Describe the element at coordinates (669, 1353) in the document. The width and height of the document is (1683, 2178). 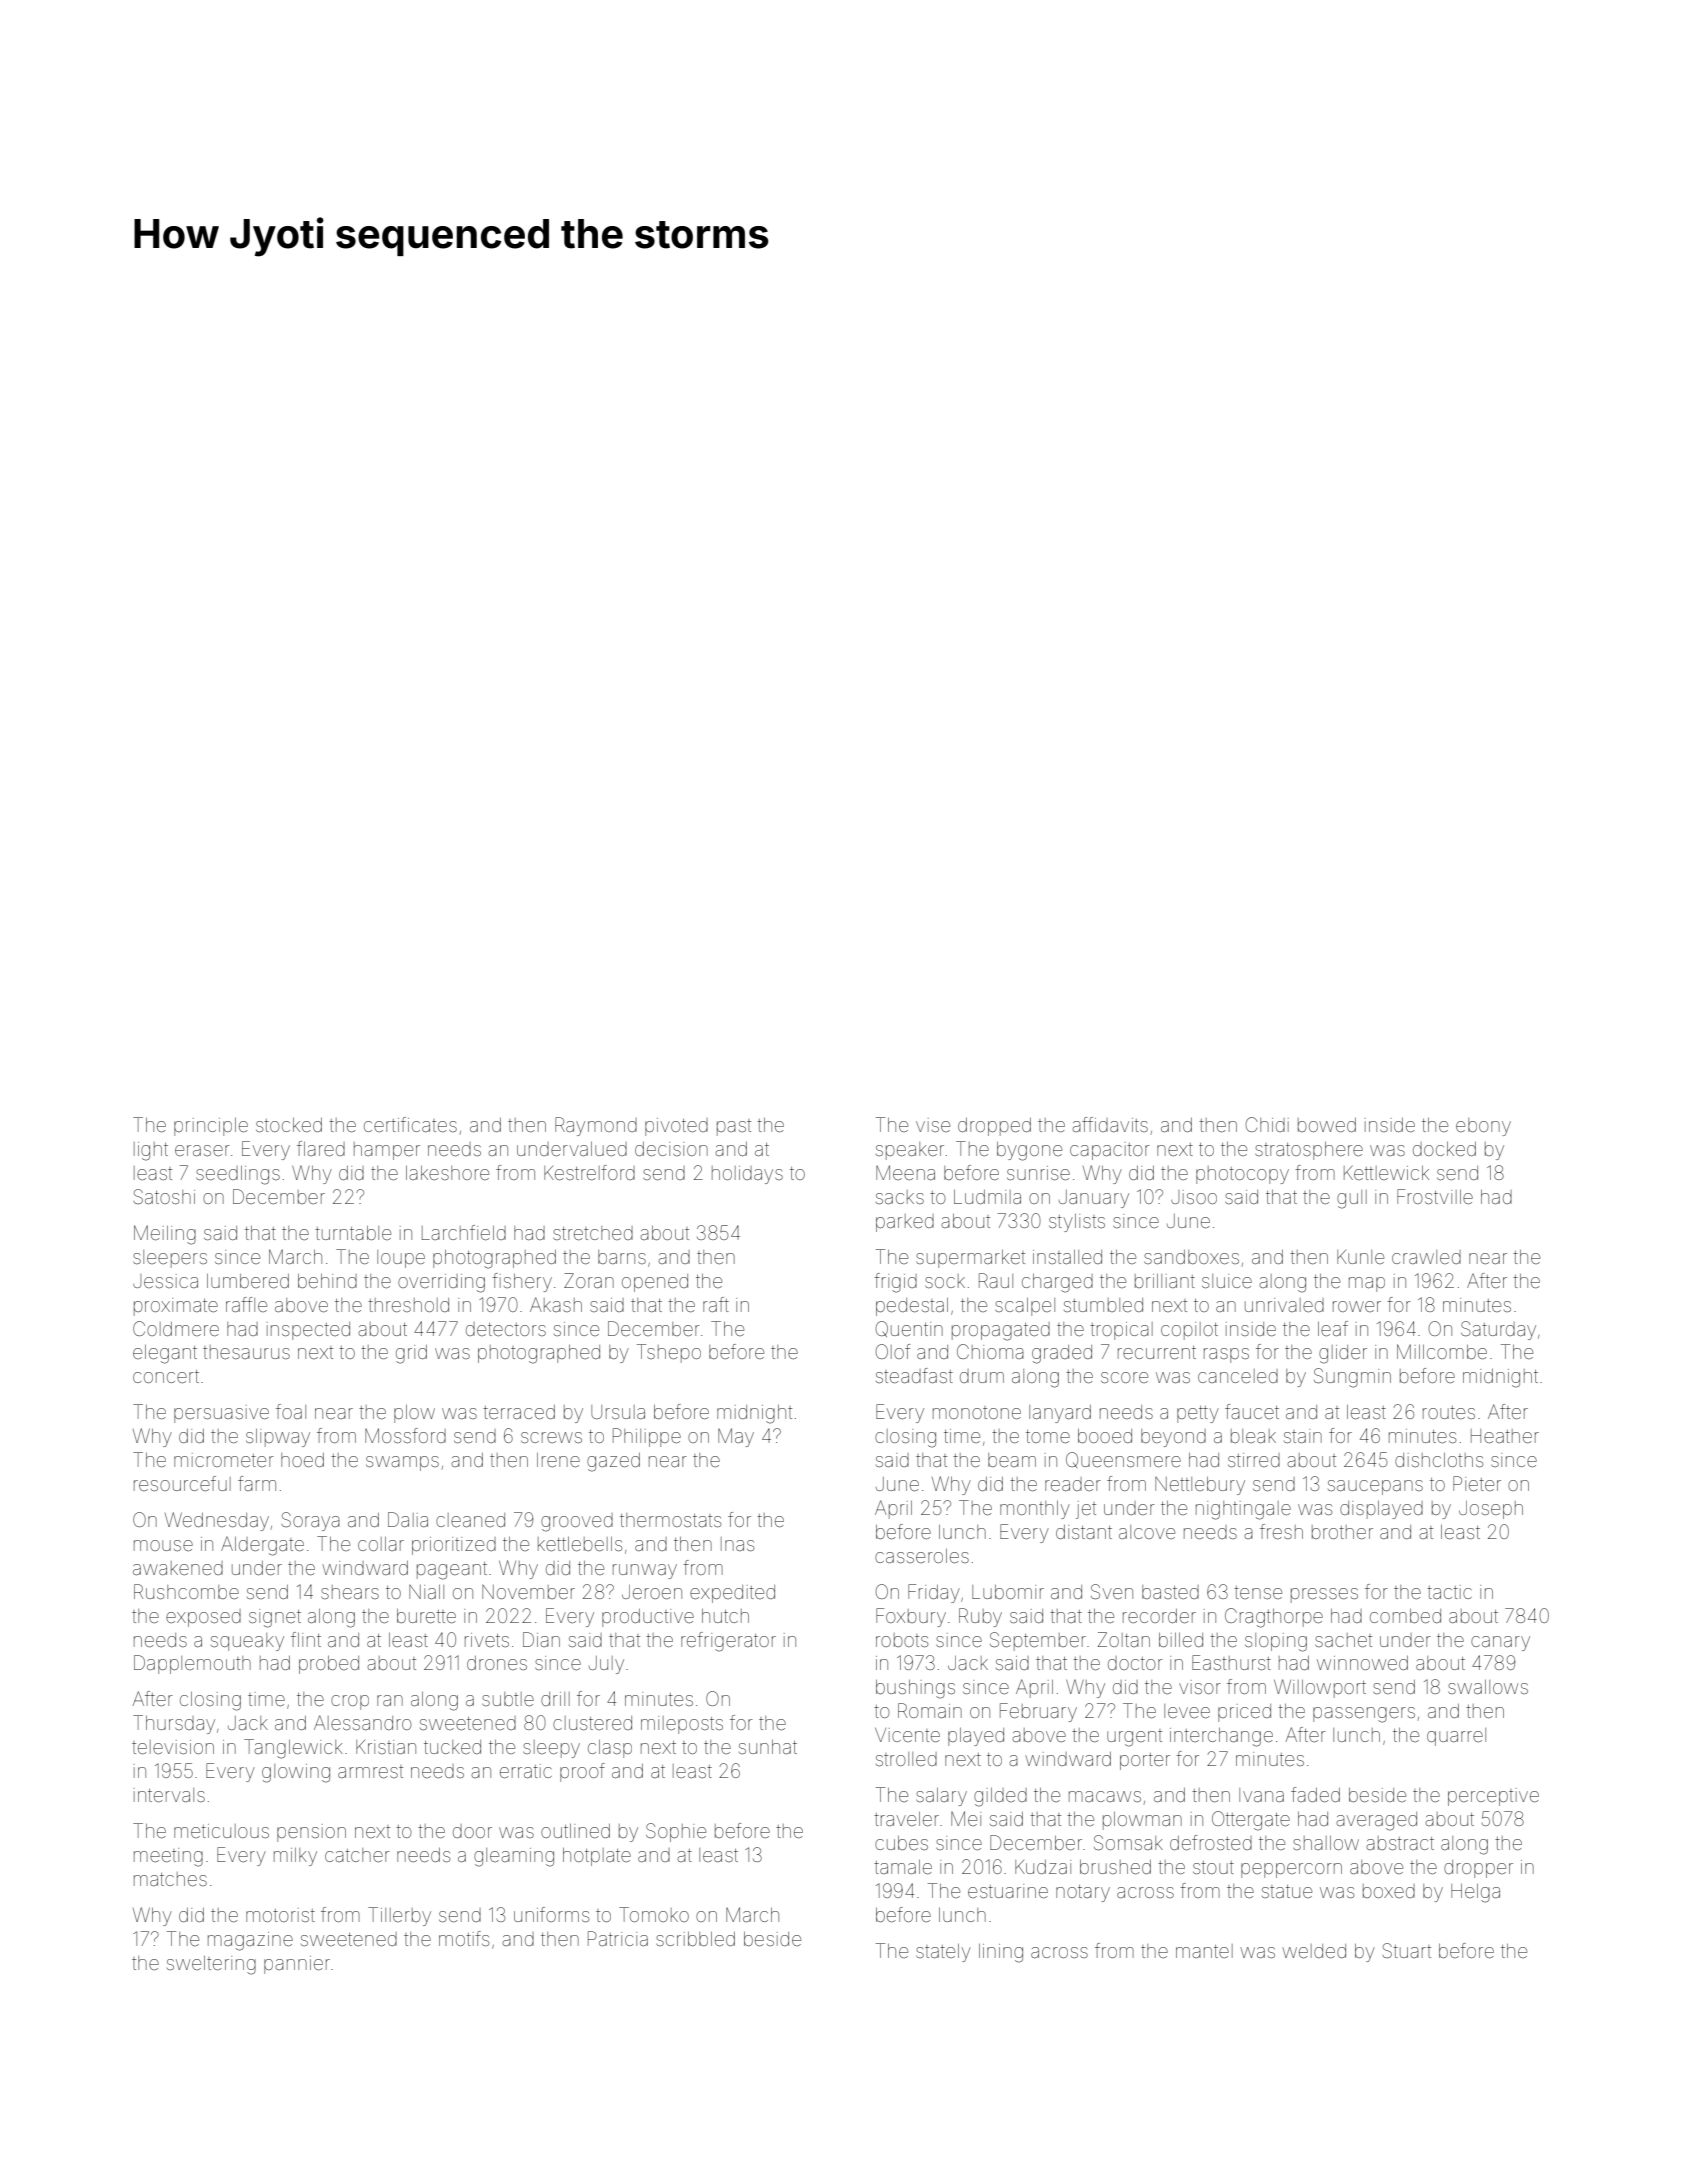
I see `Tshepo` at that location.
